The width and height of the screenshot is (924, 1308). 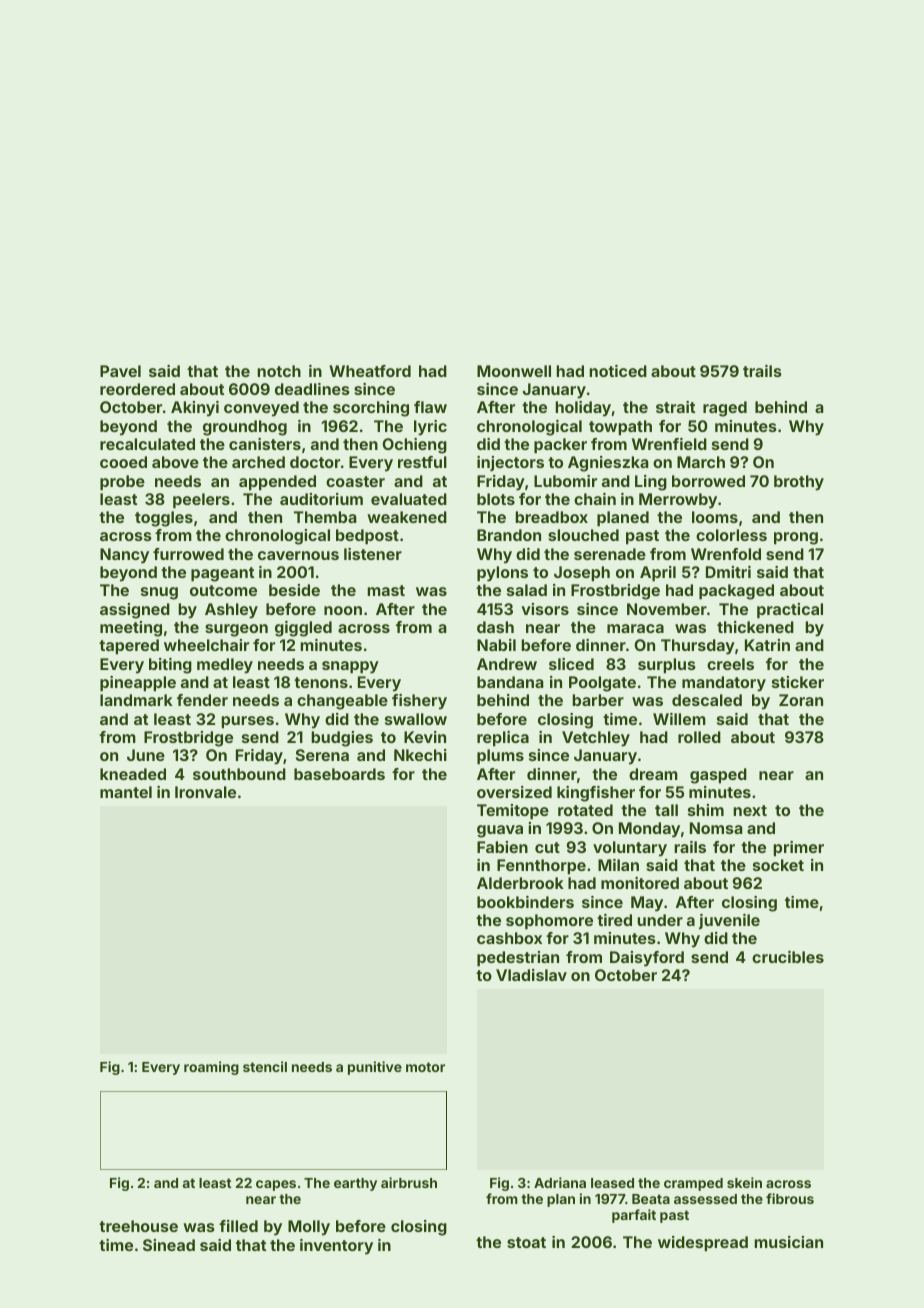 I want to click on Alderbrook, so click(x=520, y=883).
